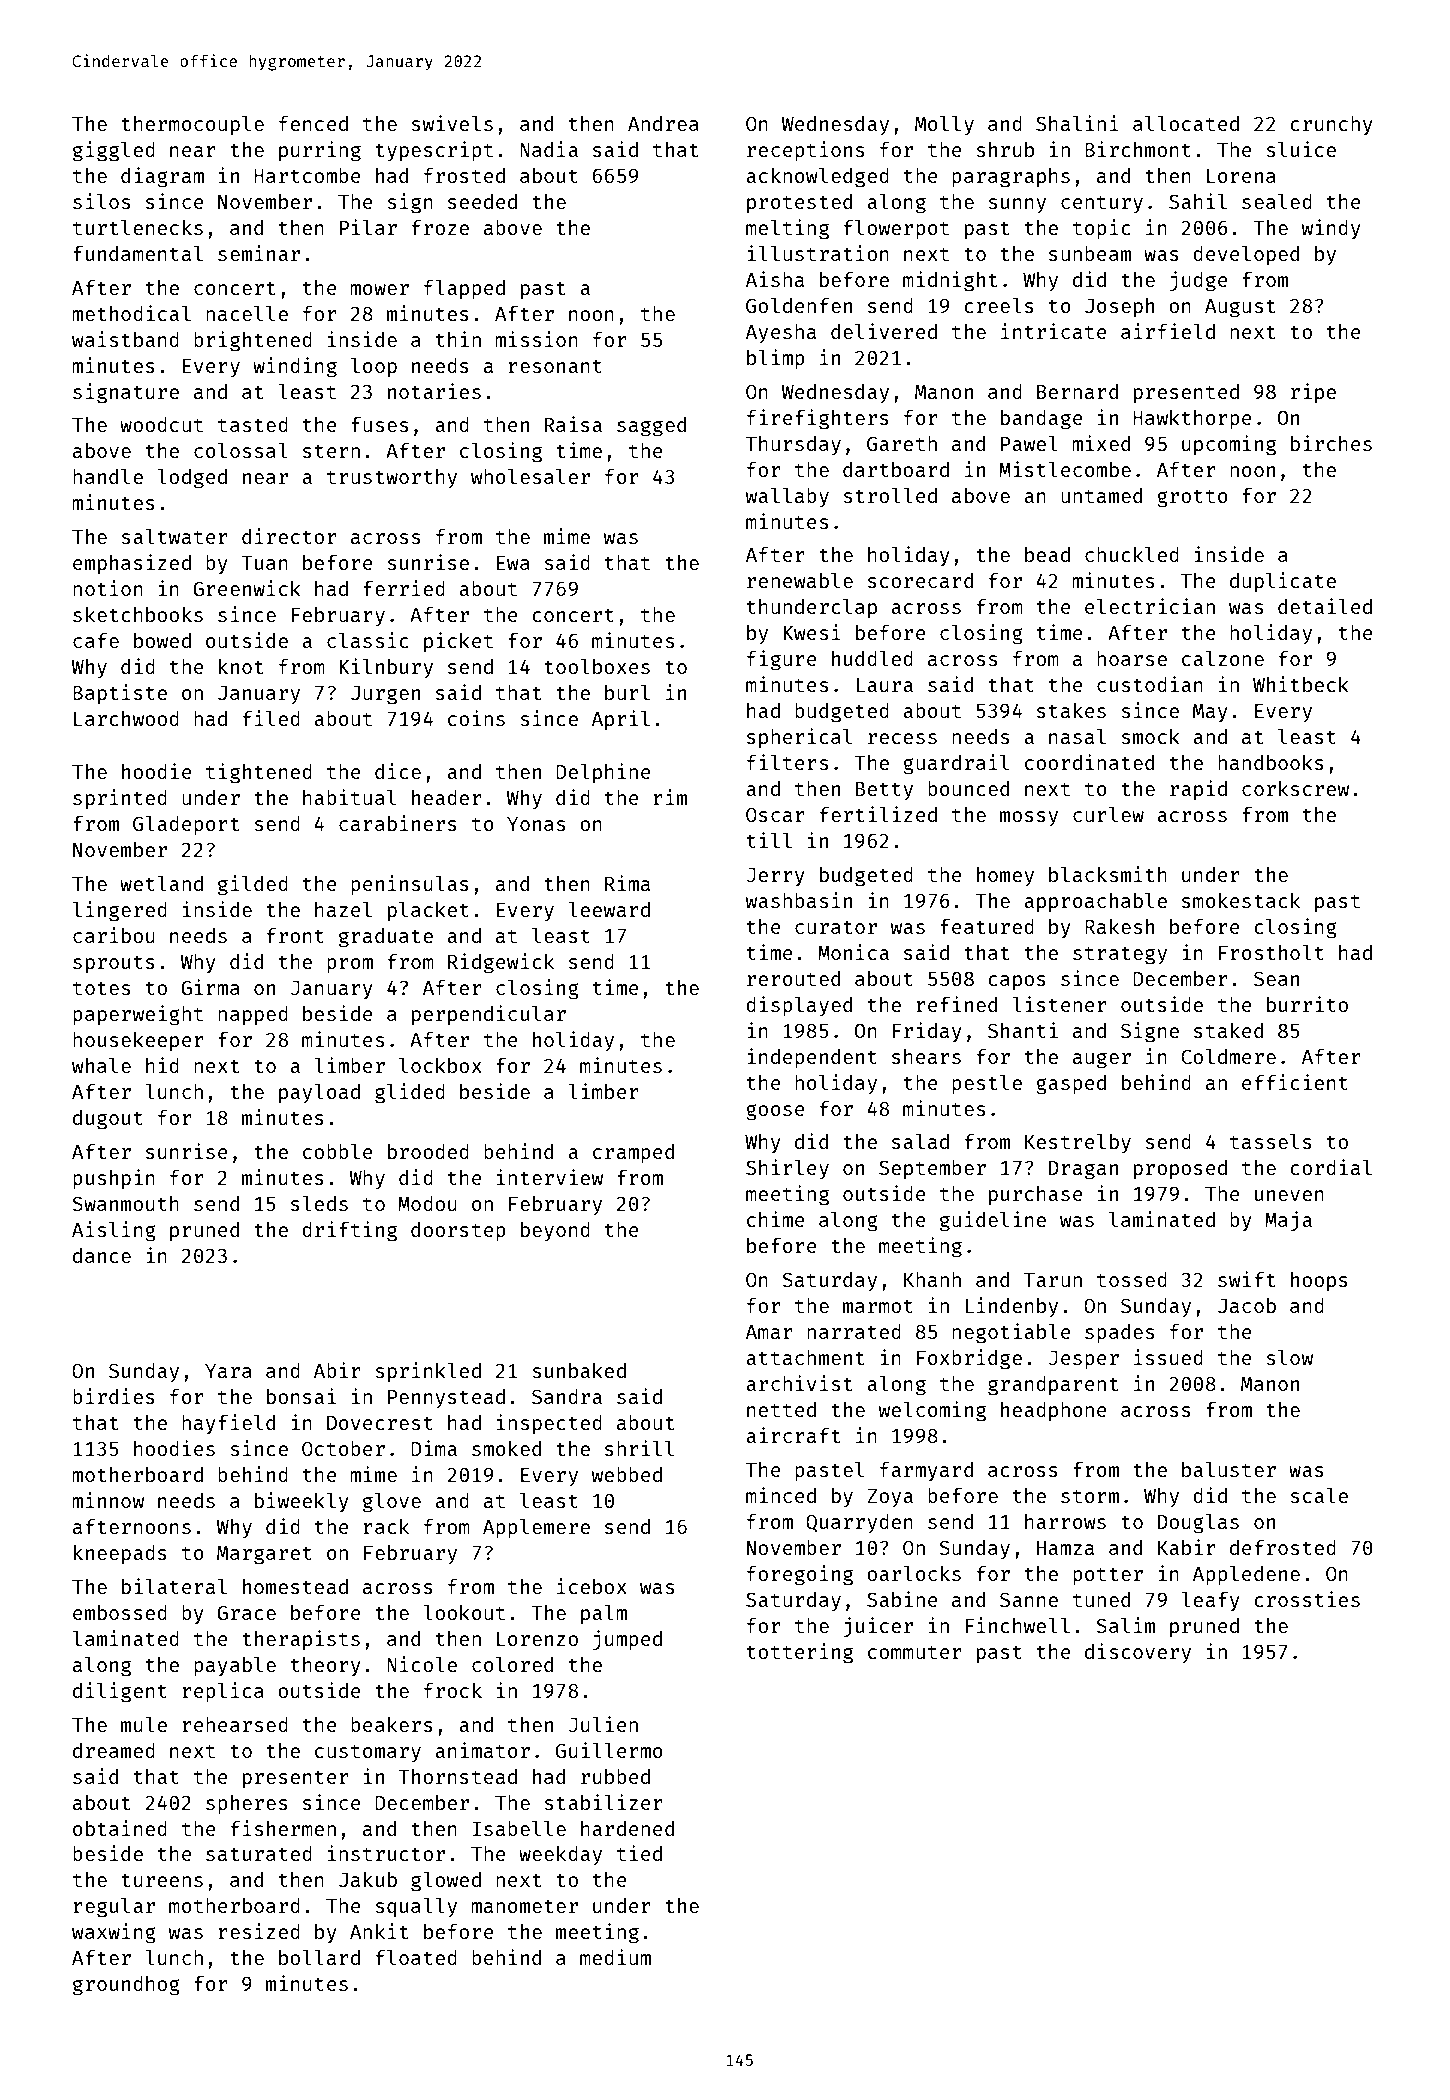 The image size is (1450, 2100). I want to click on Salim, so click(1125, 1625).
